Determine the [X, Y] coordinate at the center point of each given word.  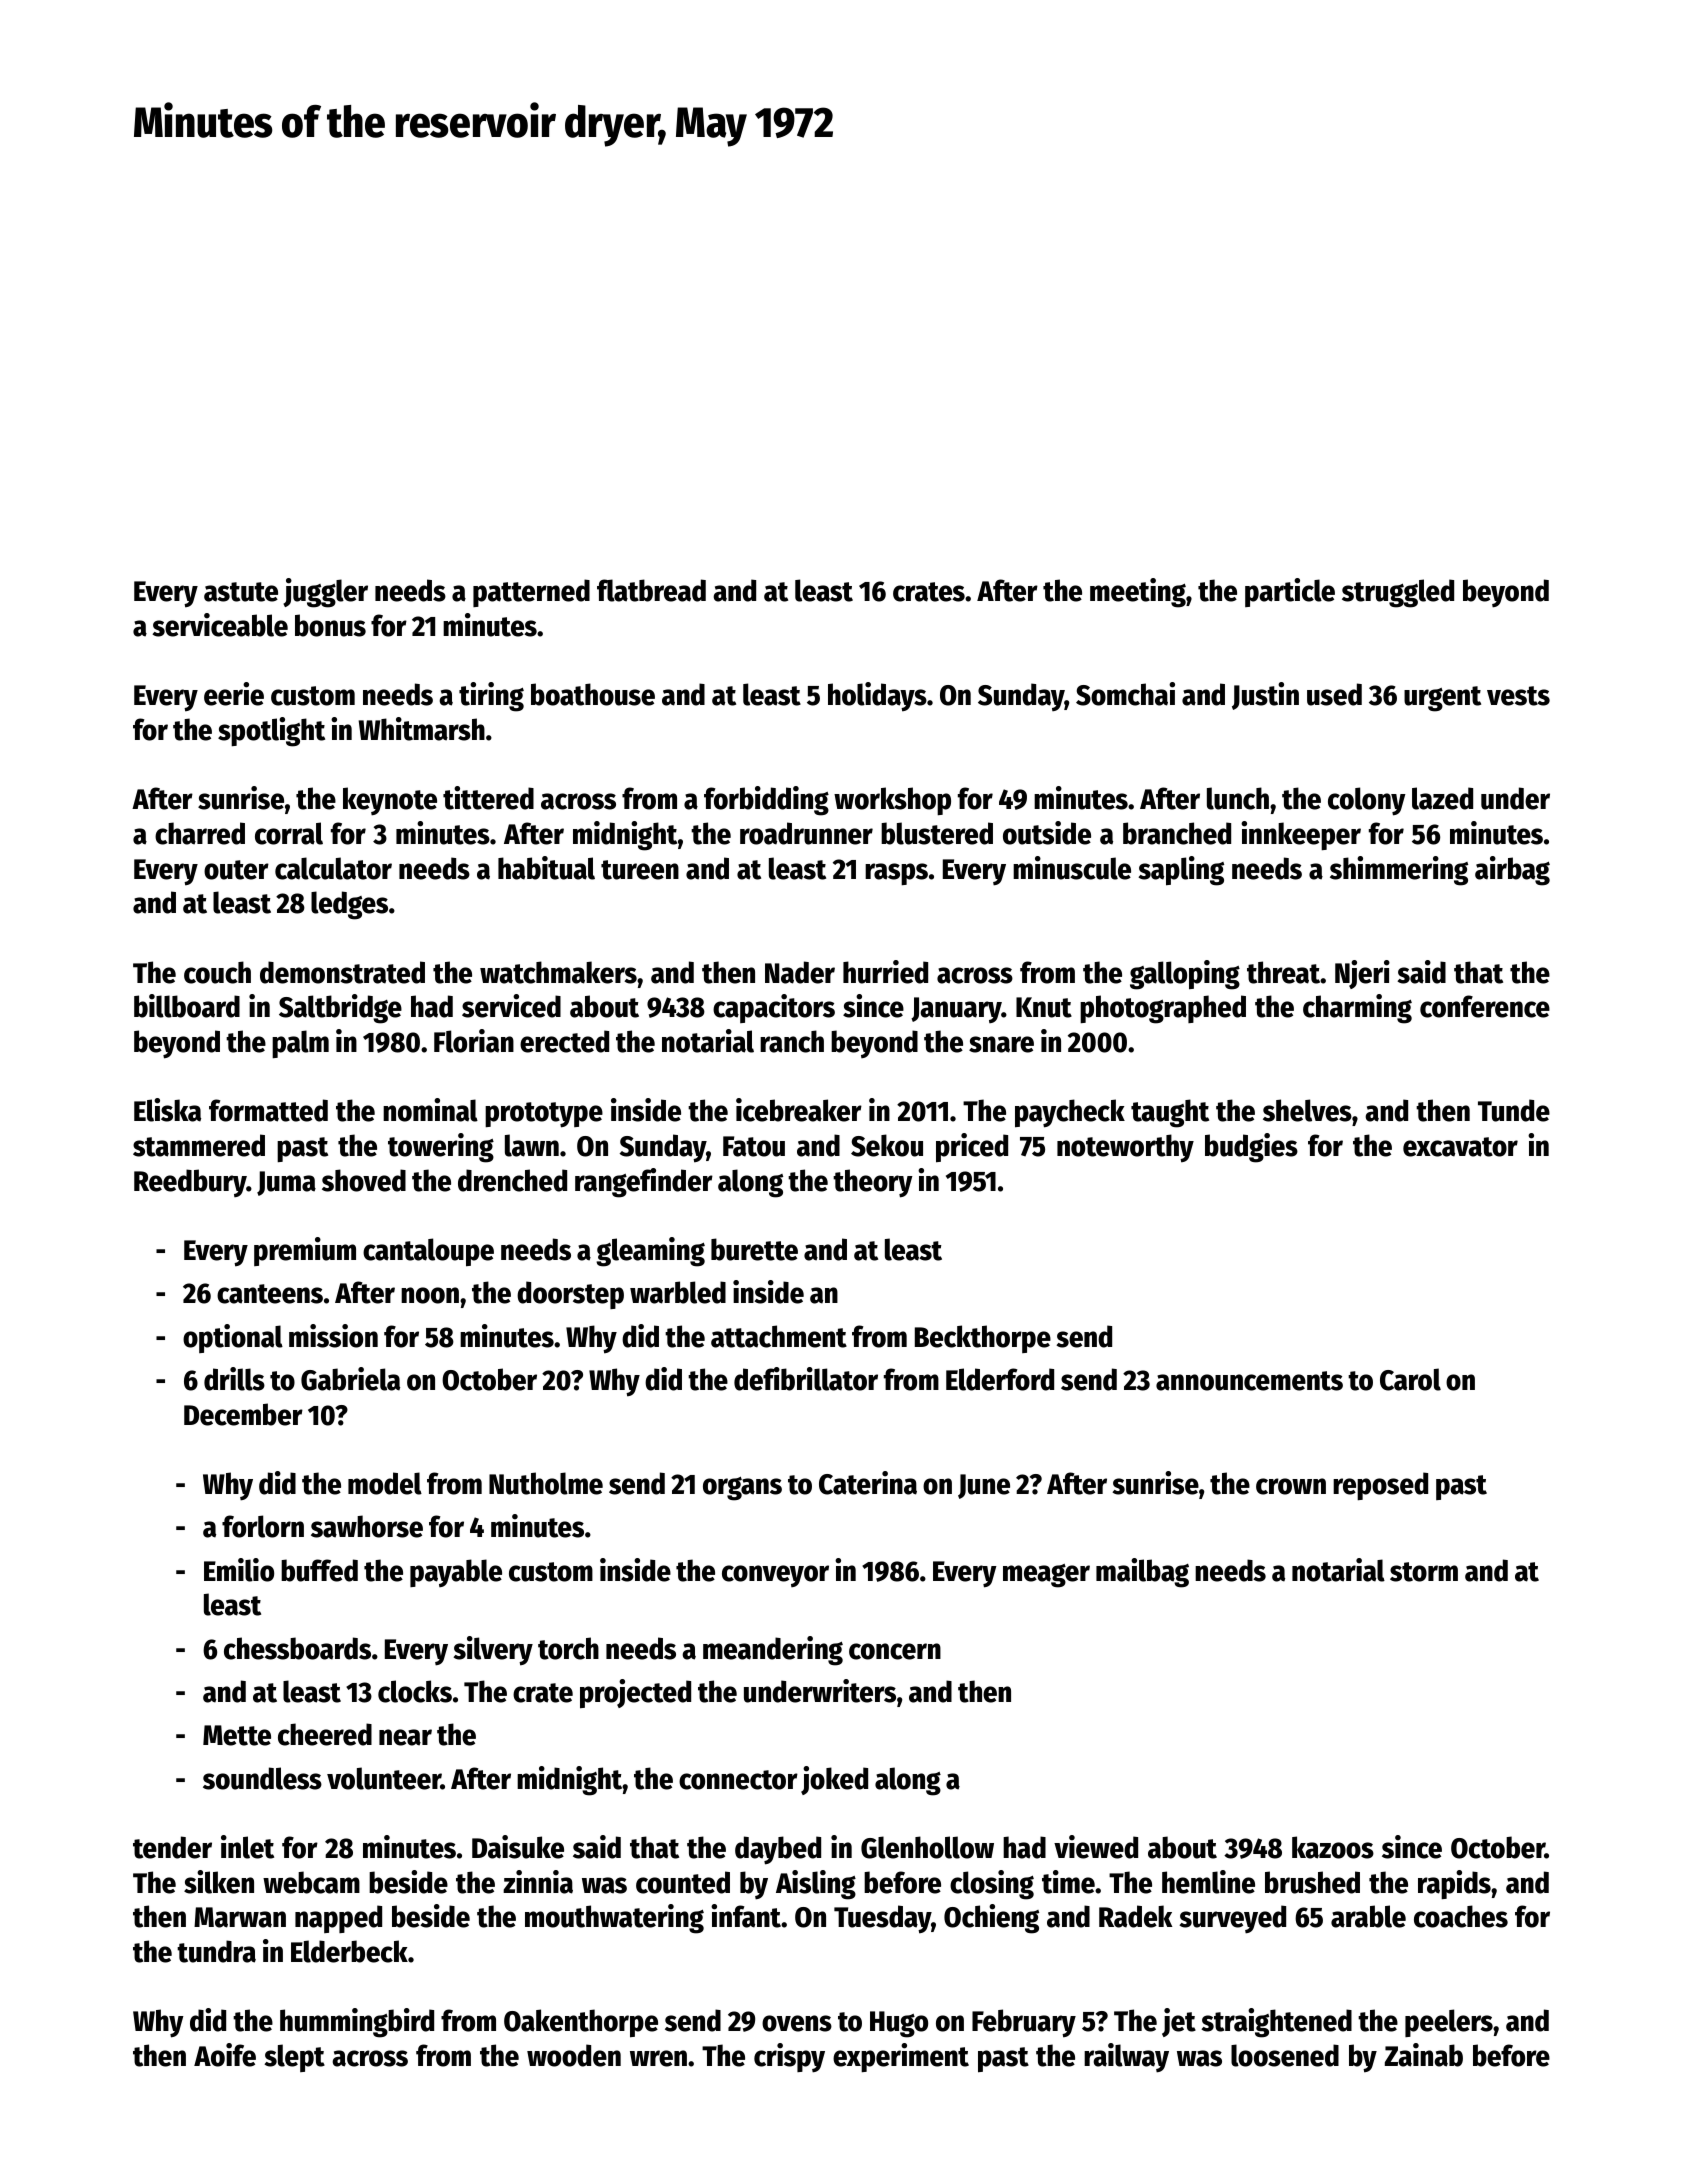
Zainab [1424, 2055]
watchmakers [558, 972]
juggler [325, 593]
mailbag [1142, 1573]
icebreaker [799, 1110]
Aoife [225, 2055]
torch [568, 1648]
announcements [1249, 1381]
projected [635, 1694]
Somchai [1125, 694]
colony [1367, 801]
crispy [789, 2058]
